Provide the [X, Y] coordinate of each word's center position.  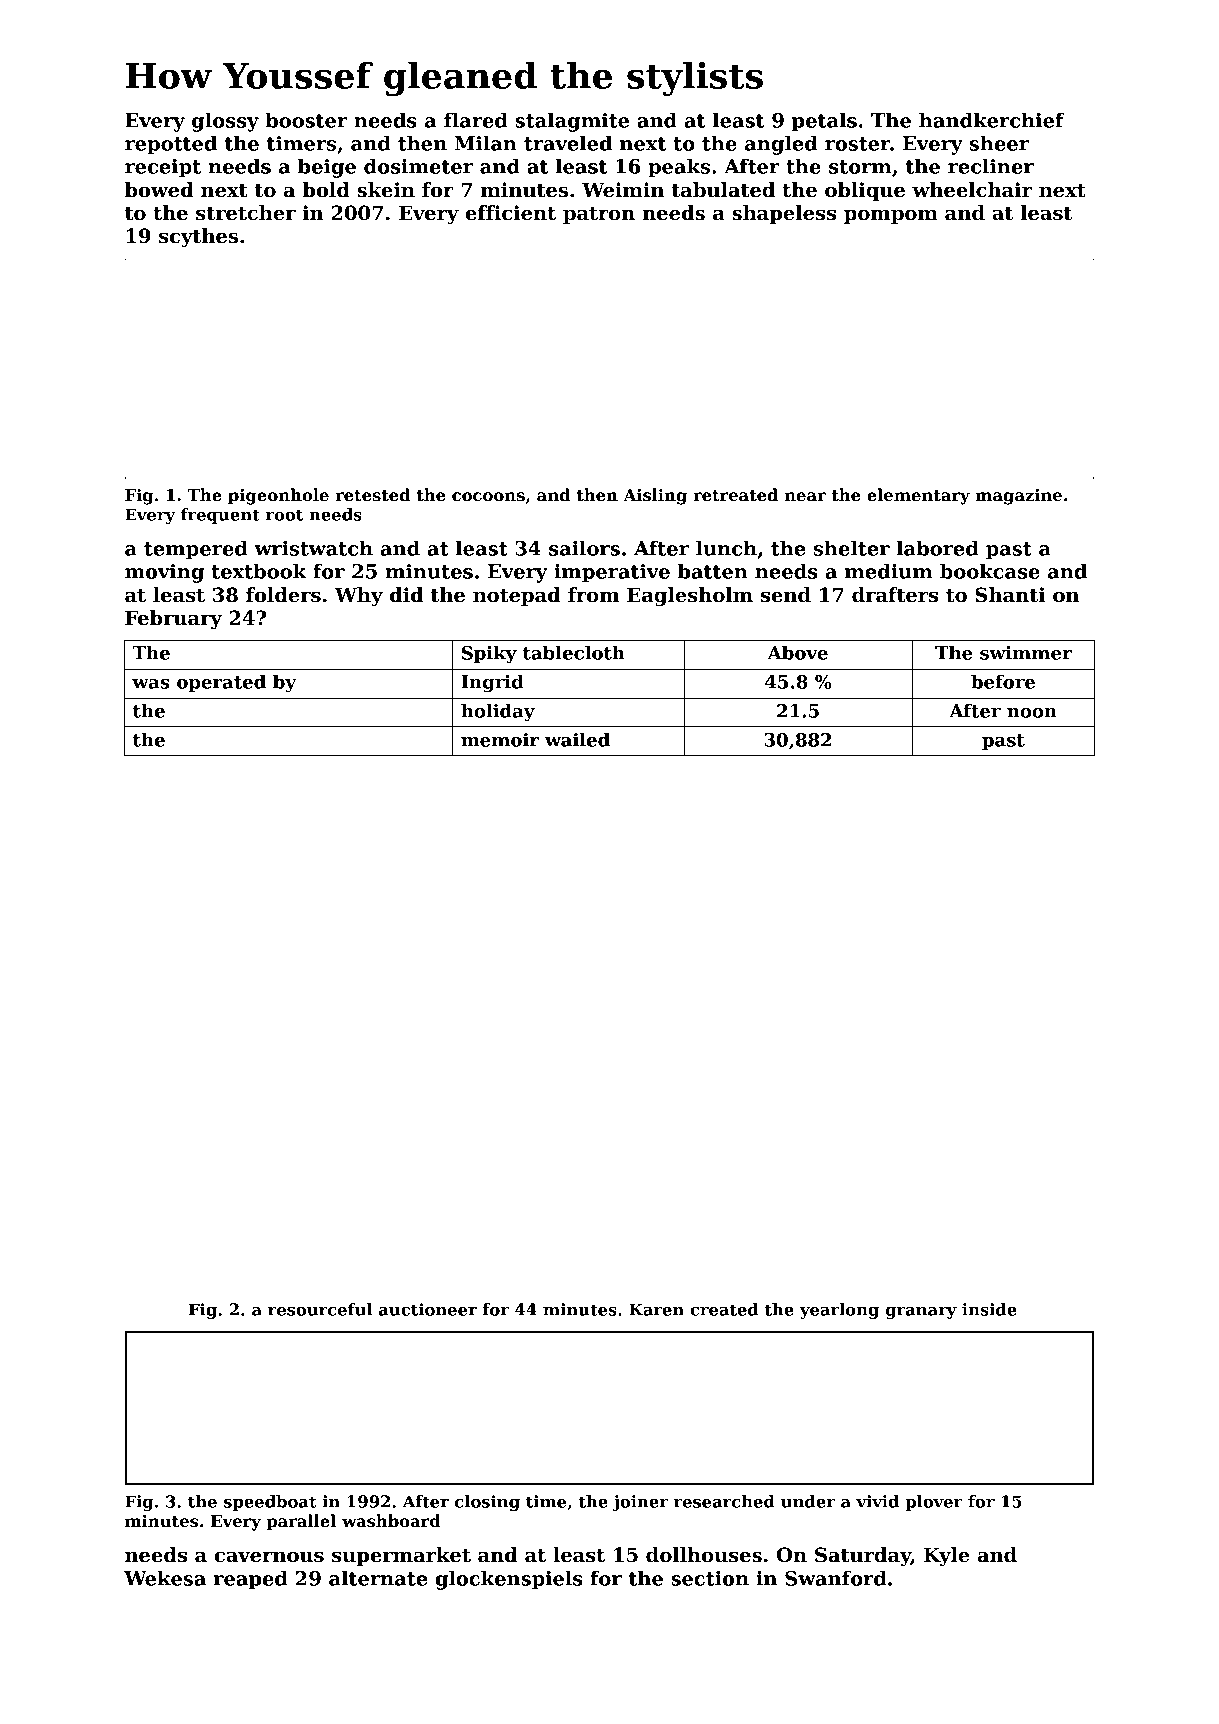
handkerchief [992, 120]
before [1003, 681]
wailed [577, 739]
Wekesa [165, 1578]
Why [359, 596]
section [710, 1578]
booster [306, 120]
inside [989, 1309]
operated [221, 683]
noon [1032, 713]
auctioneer [428, 1309]
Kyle [947, 1557]
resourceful [320, 1309]
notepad [517, 596]
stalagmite [572, 122]
